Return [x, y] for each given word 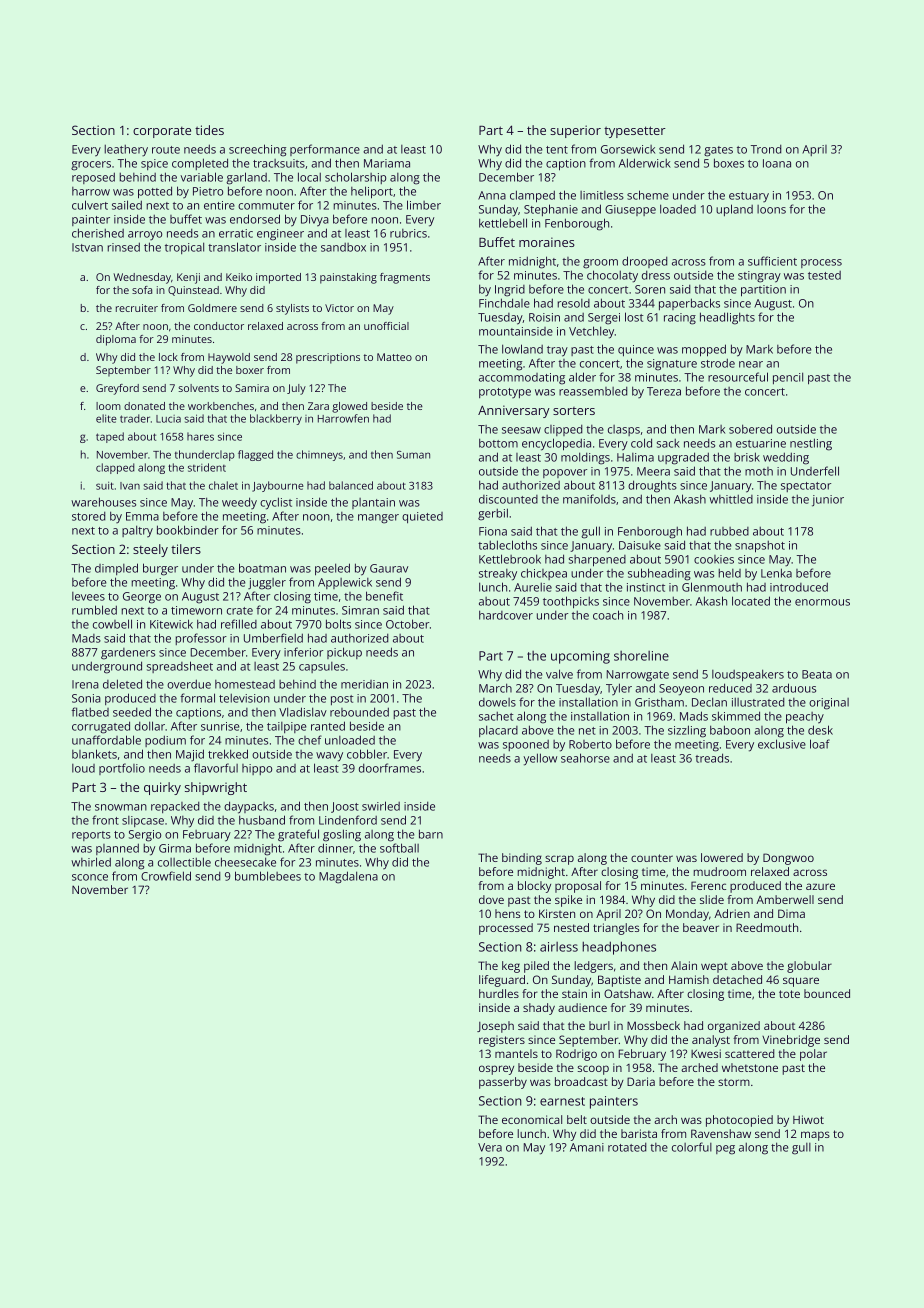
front [105, 820]
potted [155, 192]
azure [820, 886]
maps [815, 1136]
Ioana [777, 163]
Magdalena [348, 877]
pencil [788, 378]
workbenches [221, 406]
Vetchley [591, 332]
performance [325, 150]
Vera [490, 1147]
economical [532, 1119]
